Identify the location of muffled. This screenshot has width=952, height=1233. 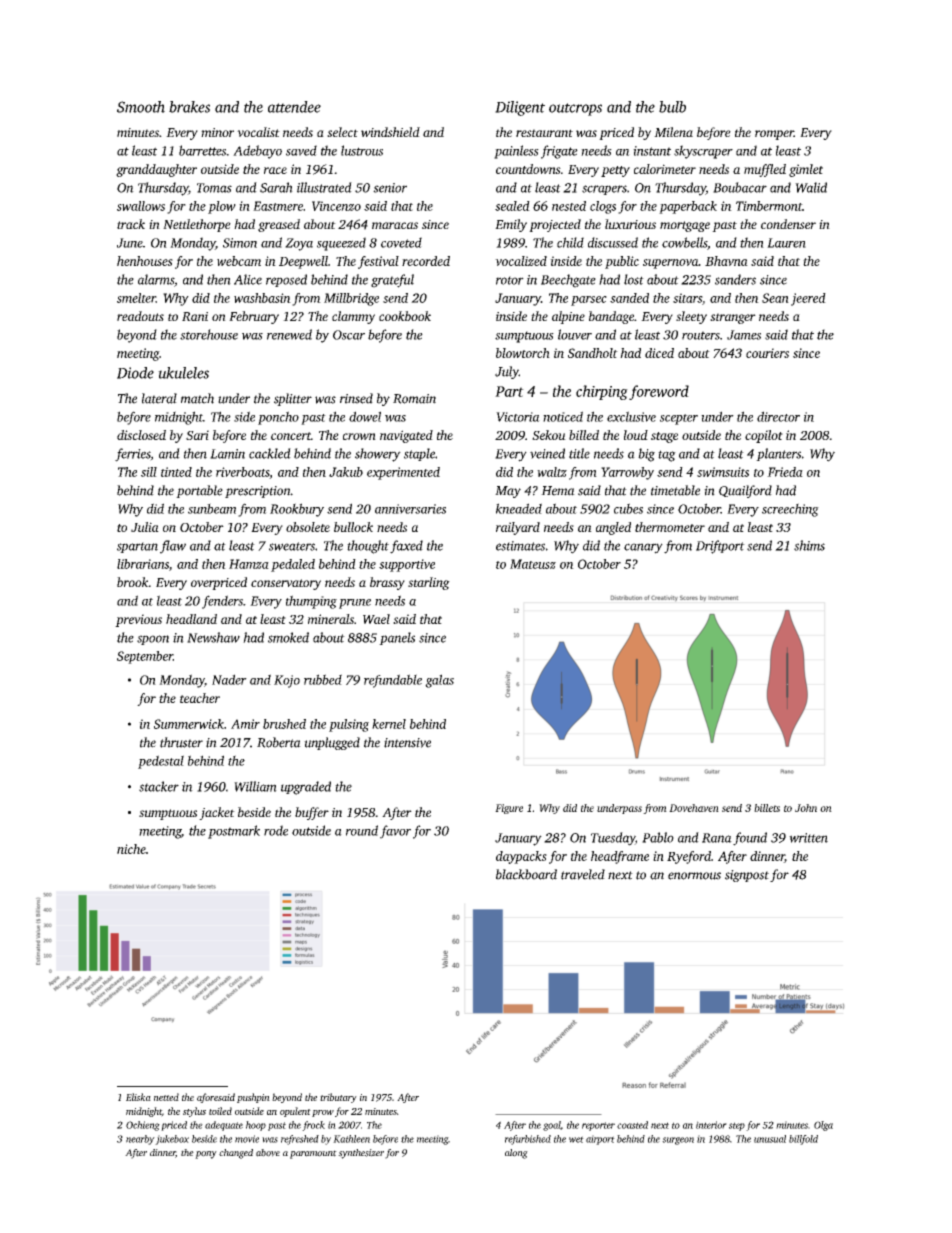
(765, 170).
